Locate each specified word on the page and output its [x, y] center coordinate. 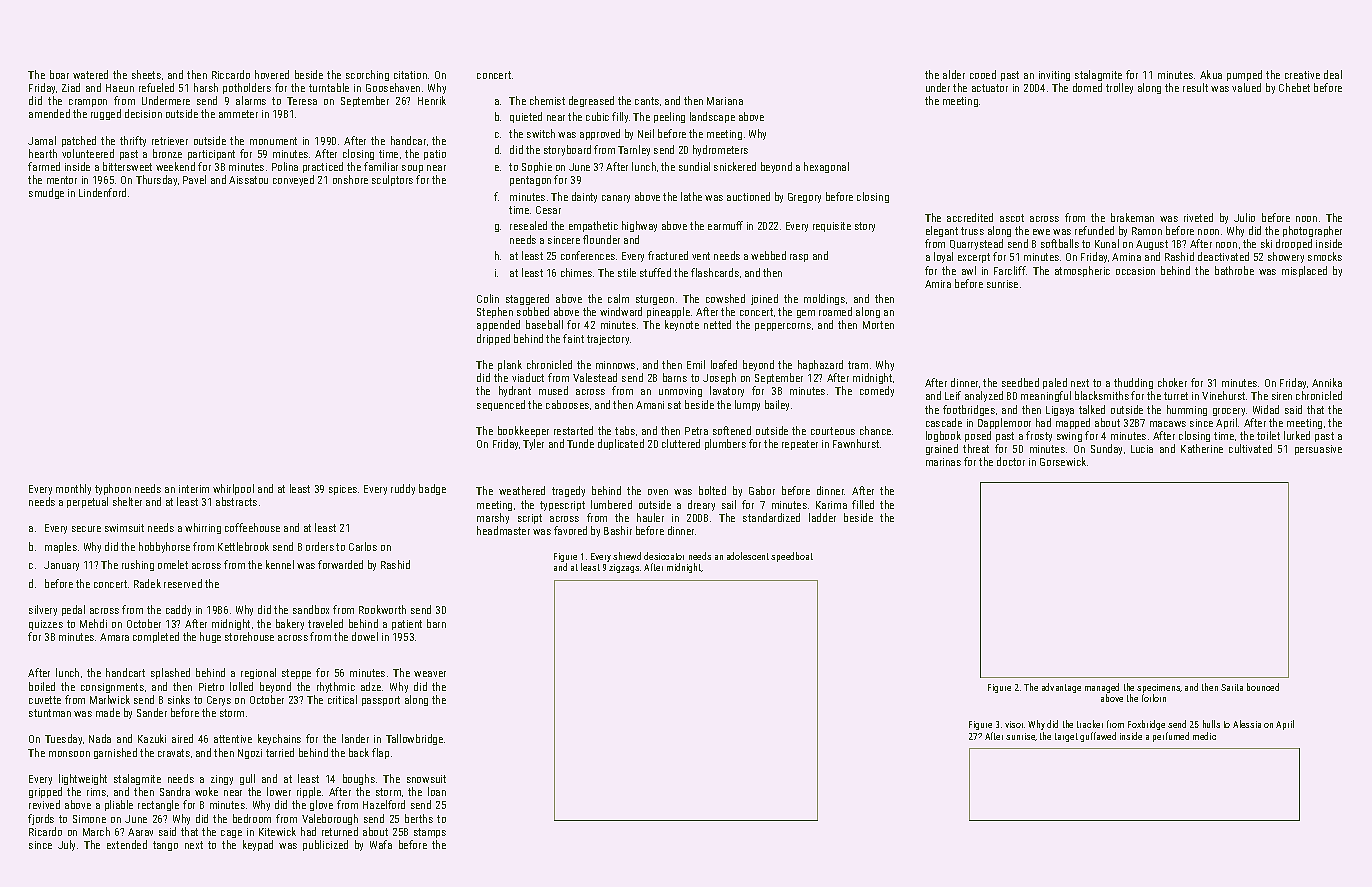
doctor [1011, 461]
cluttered [681, 443]
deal [1333, 74]
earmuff [725, 225]
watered [90, 74]
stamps [430, 833]
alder [954, 74]
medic [1204, 736]
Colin [488, 298]
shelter [127, 501]
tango [165, 846]
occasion [1135, 271]
